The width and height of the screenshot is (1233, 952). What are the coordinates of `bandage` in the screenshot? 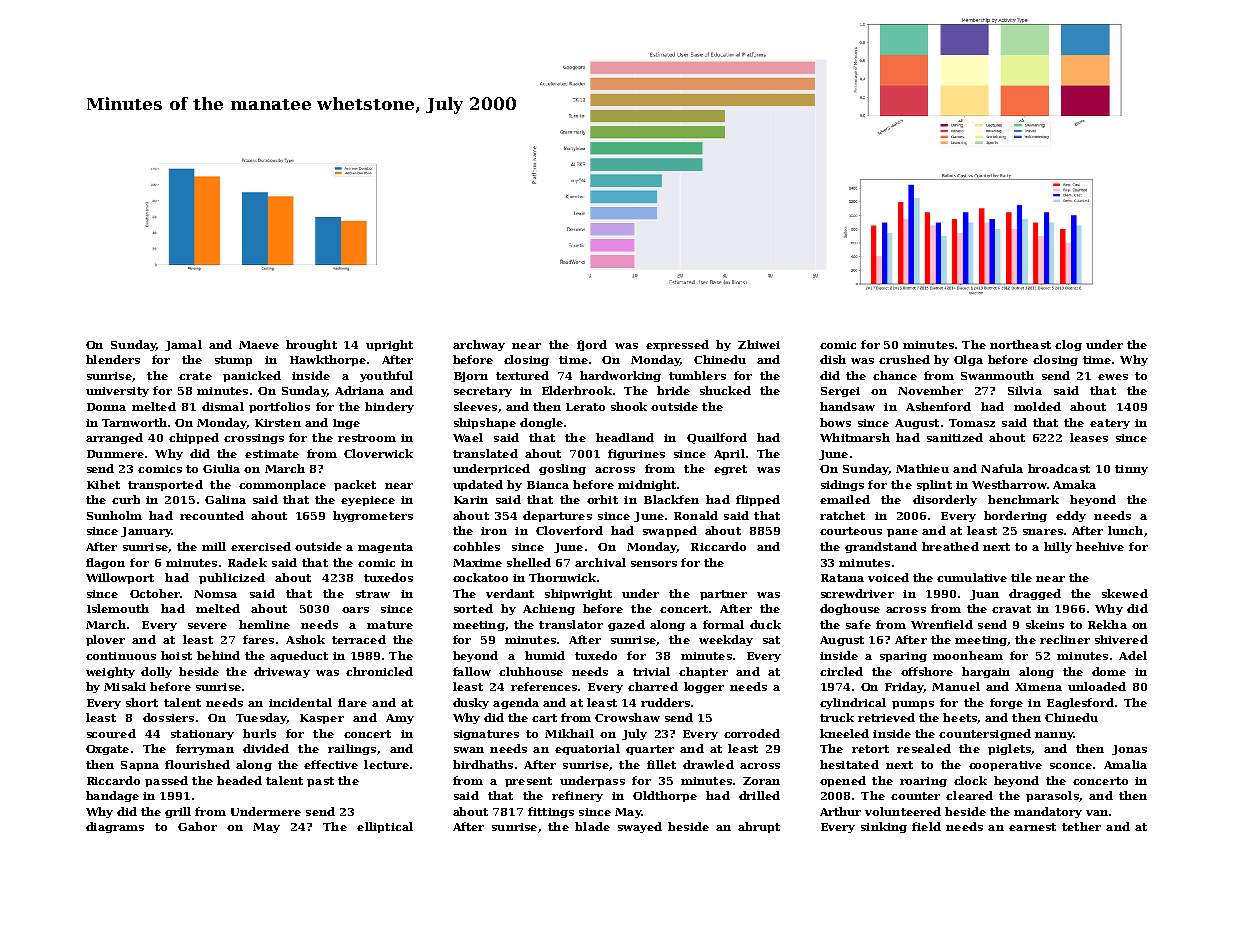 It's located at (112, 796).
